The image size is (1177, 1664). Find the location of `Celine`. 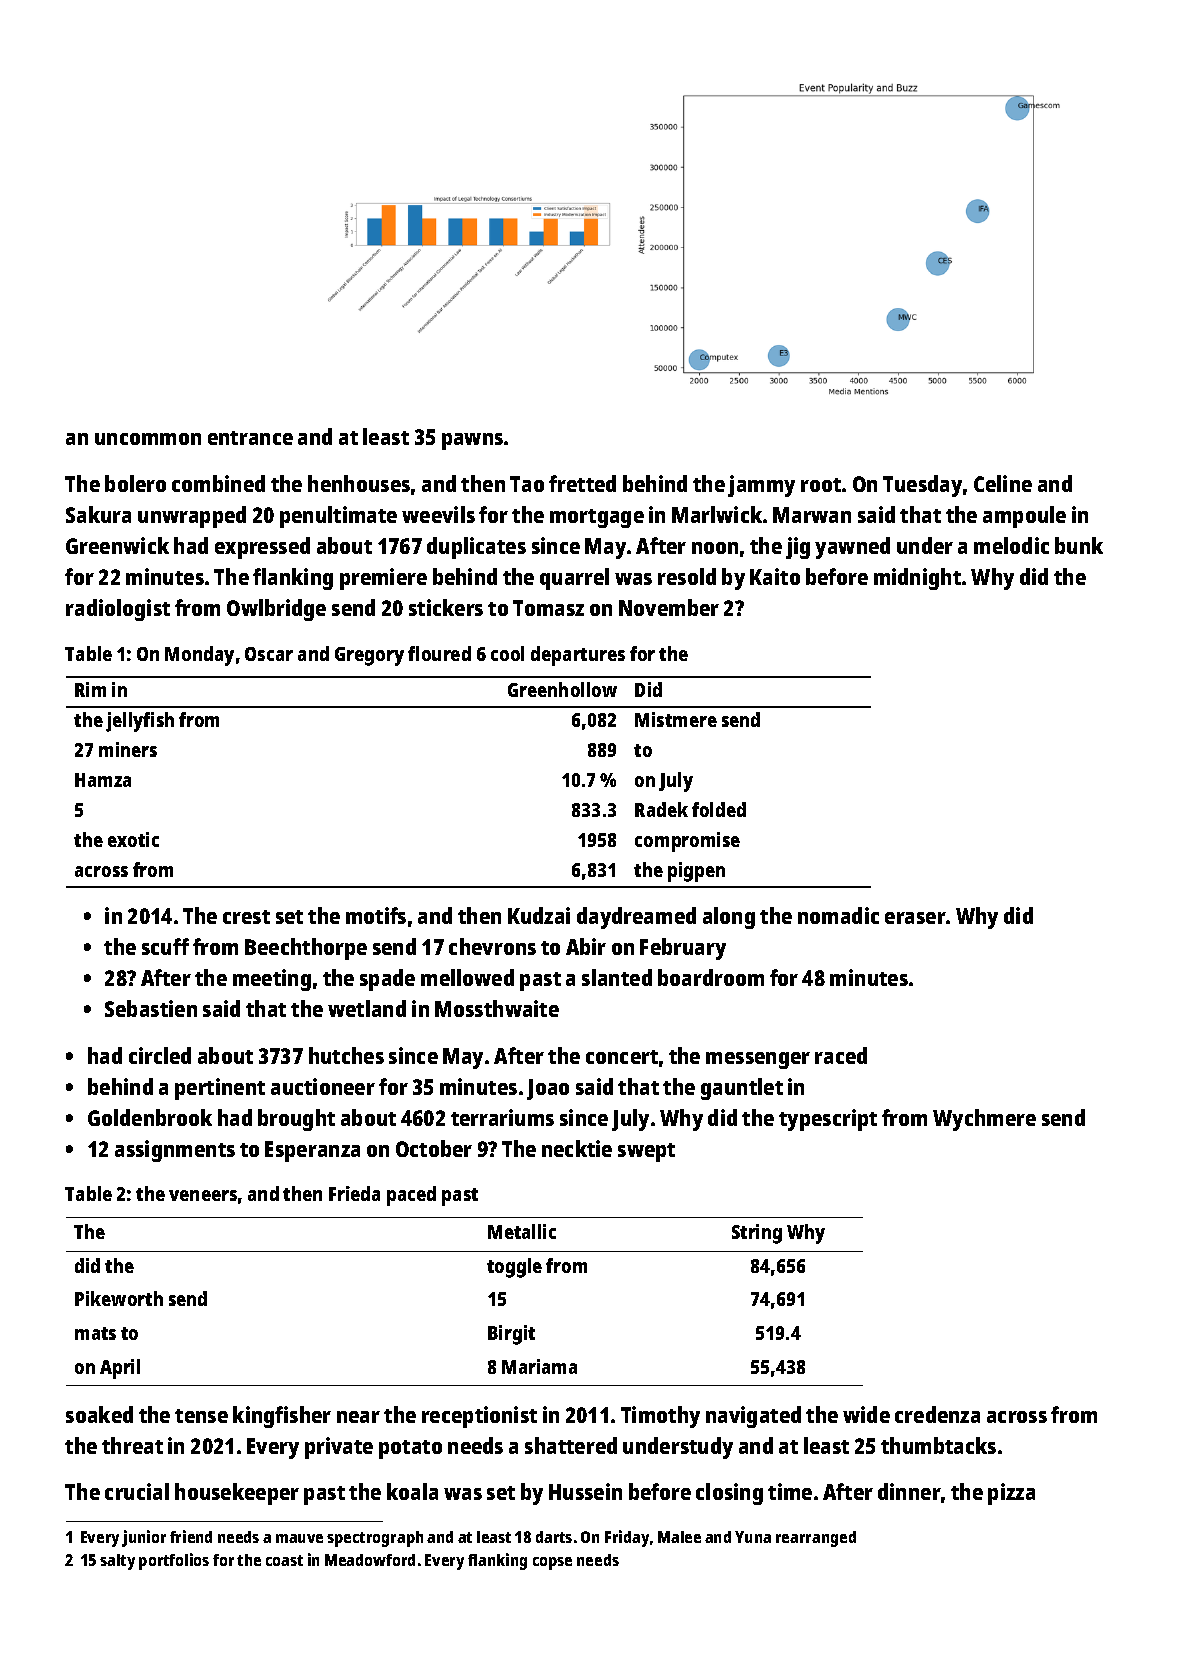

Celine is located at coordinates (1003, 483).
